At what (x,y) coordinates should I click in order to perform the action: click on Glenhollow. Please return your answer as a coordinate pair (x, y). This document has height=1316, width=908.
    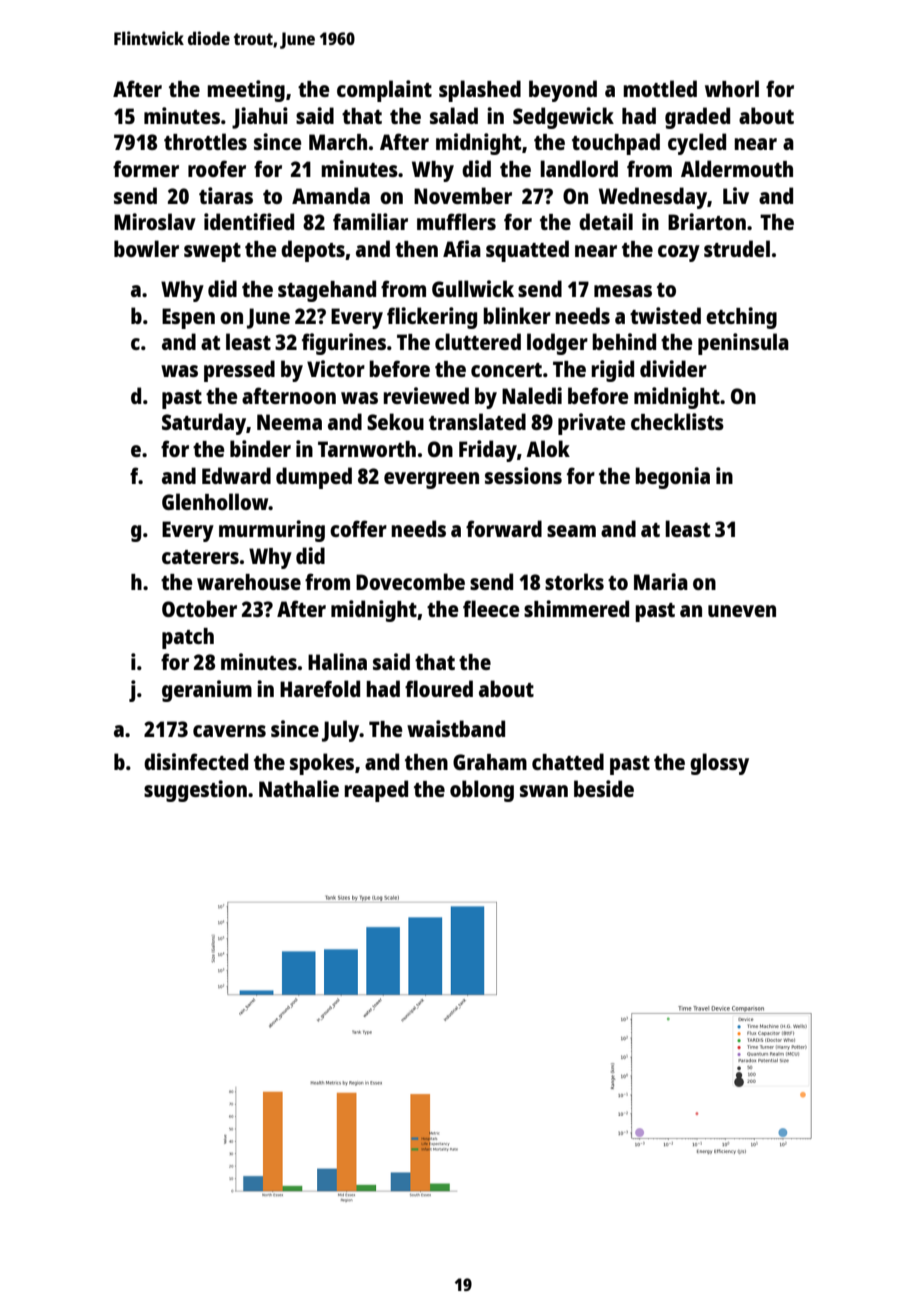
    Looking at the image, I should click on (215, 501).
